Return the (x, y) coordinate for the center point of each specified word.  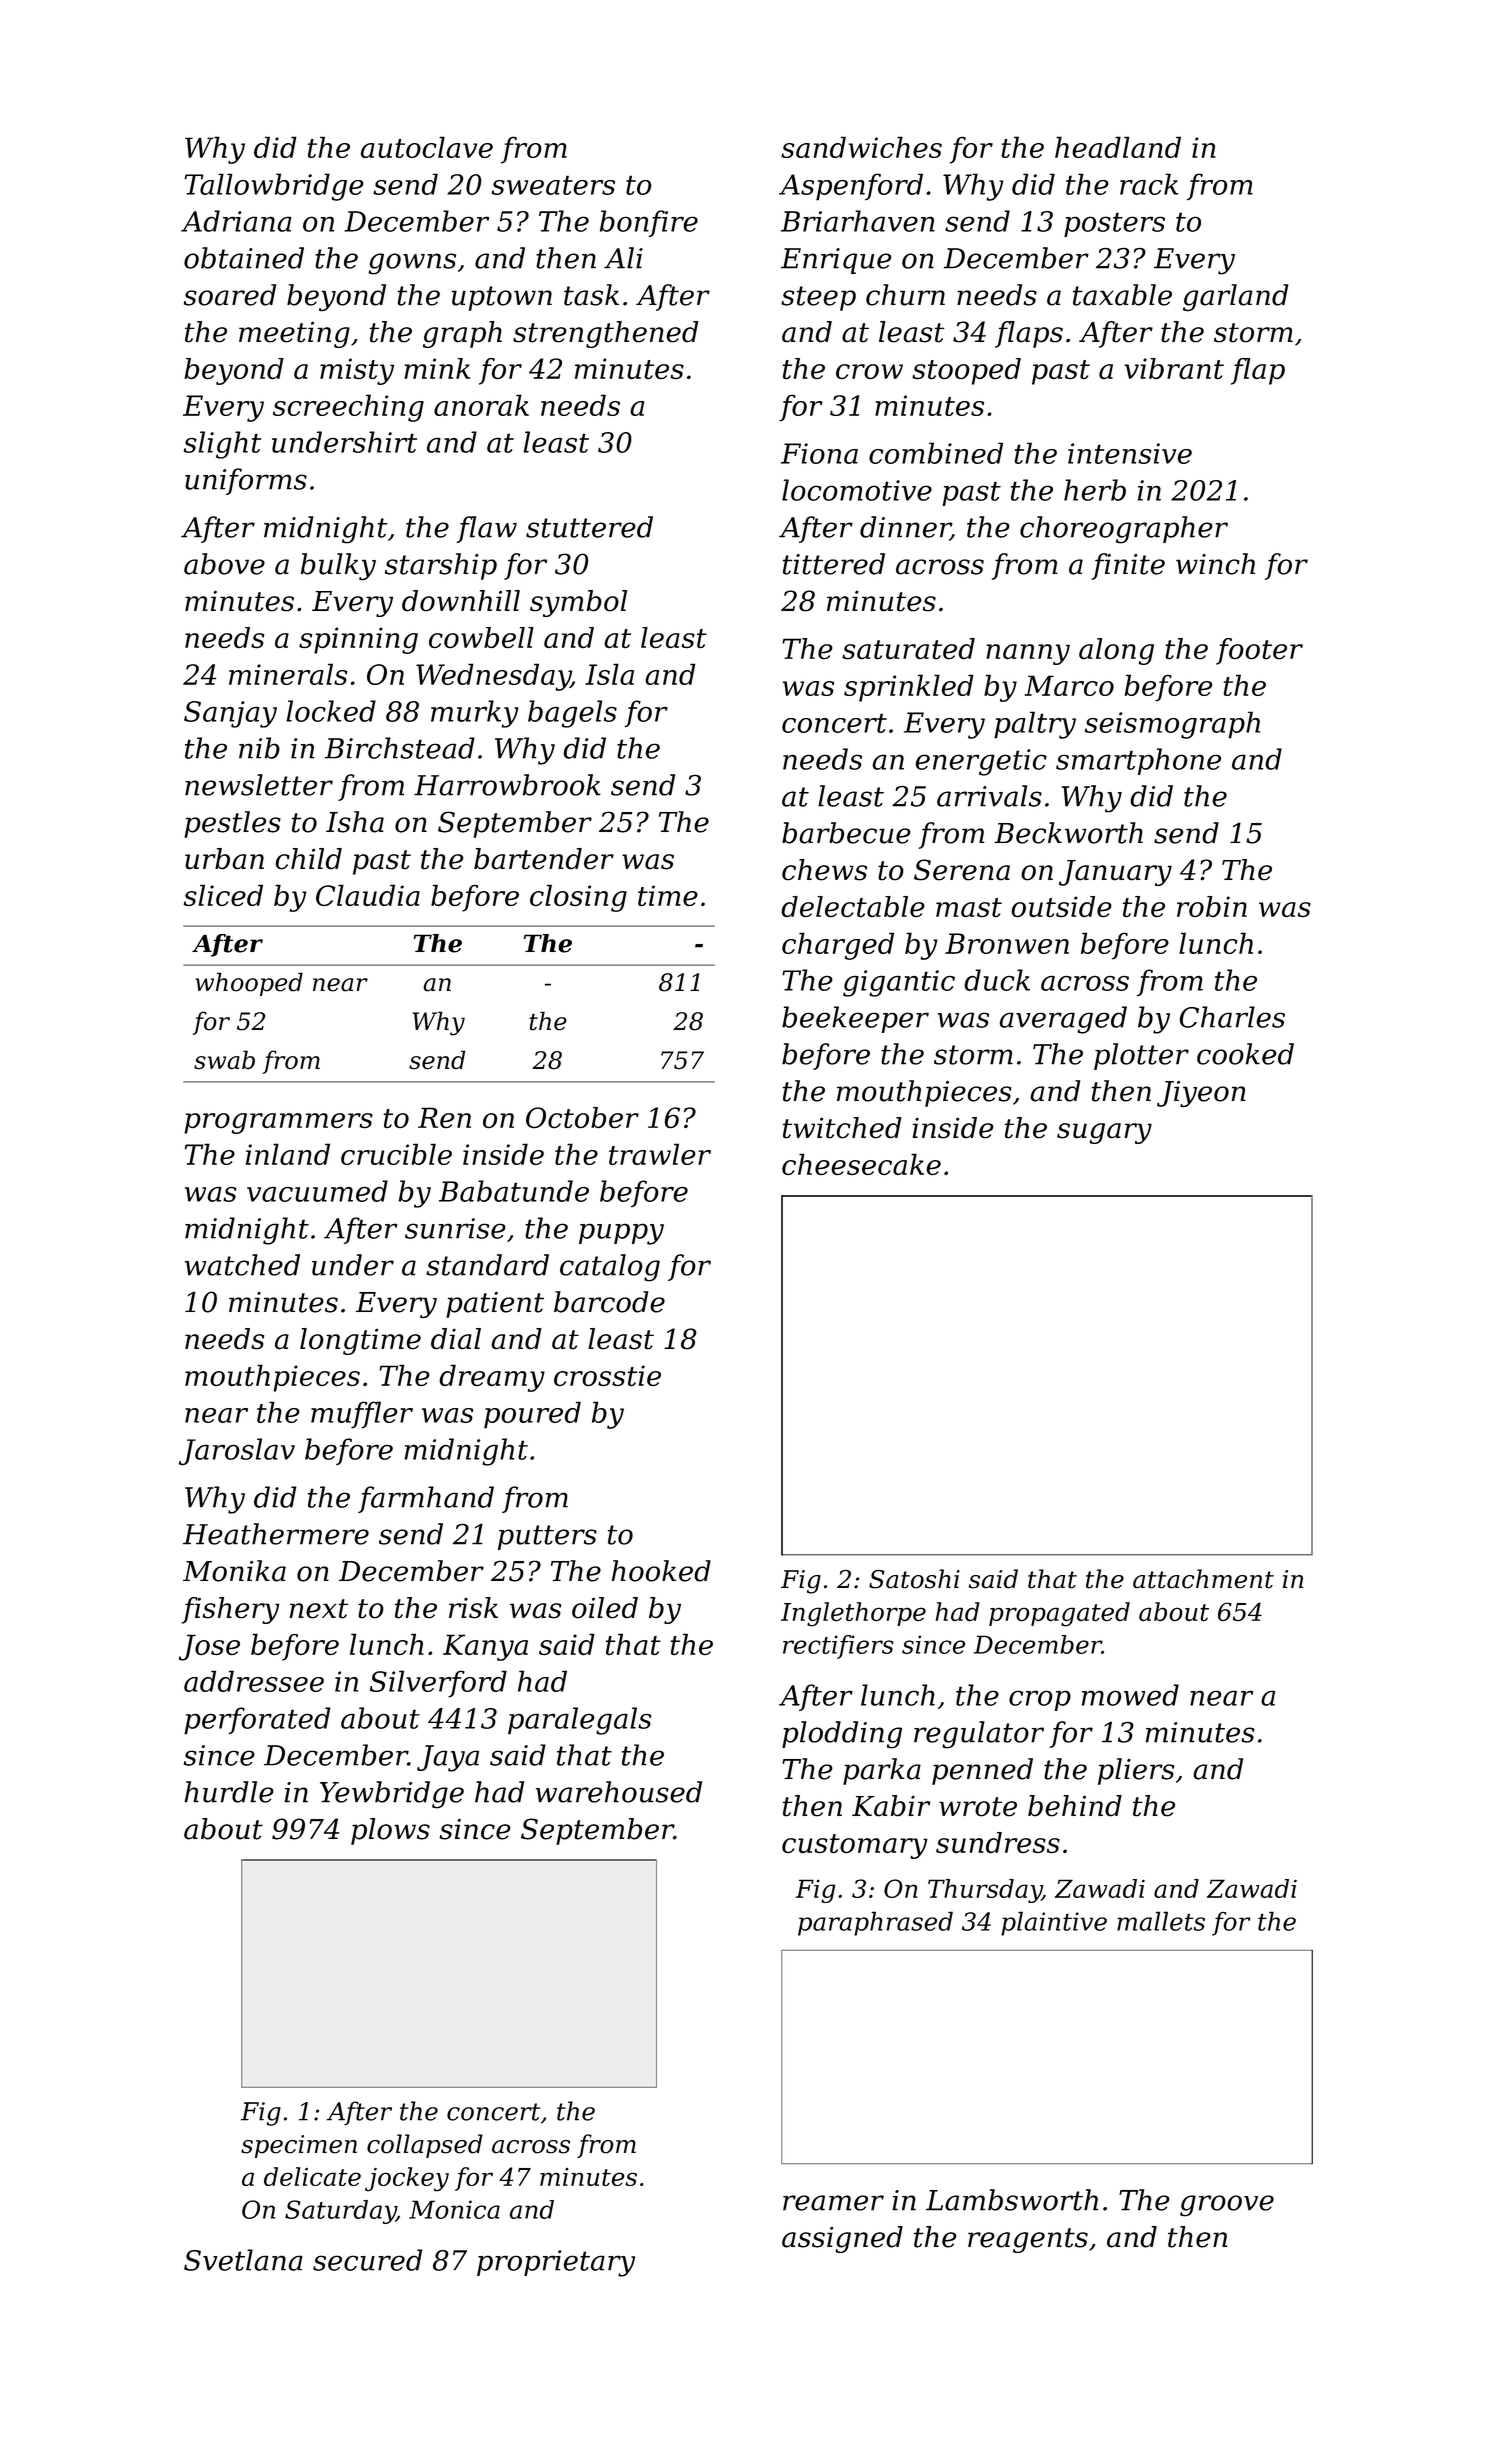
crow (869, 371)
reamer (833, 2203)
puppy (621, 1234)
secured (367, 2260)
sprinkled (909, 688)
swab (224, 1060)
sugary (1104, 1133)
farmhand (426, 1499)
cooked (1245, 1054)
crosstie (607, 1375)
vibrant (1174, 368)
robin (1212, 906)
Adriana (236, 221)
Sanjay (230, 714)
